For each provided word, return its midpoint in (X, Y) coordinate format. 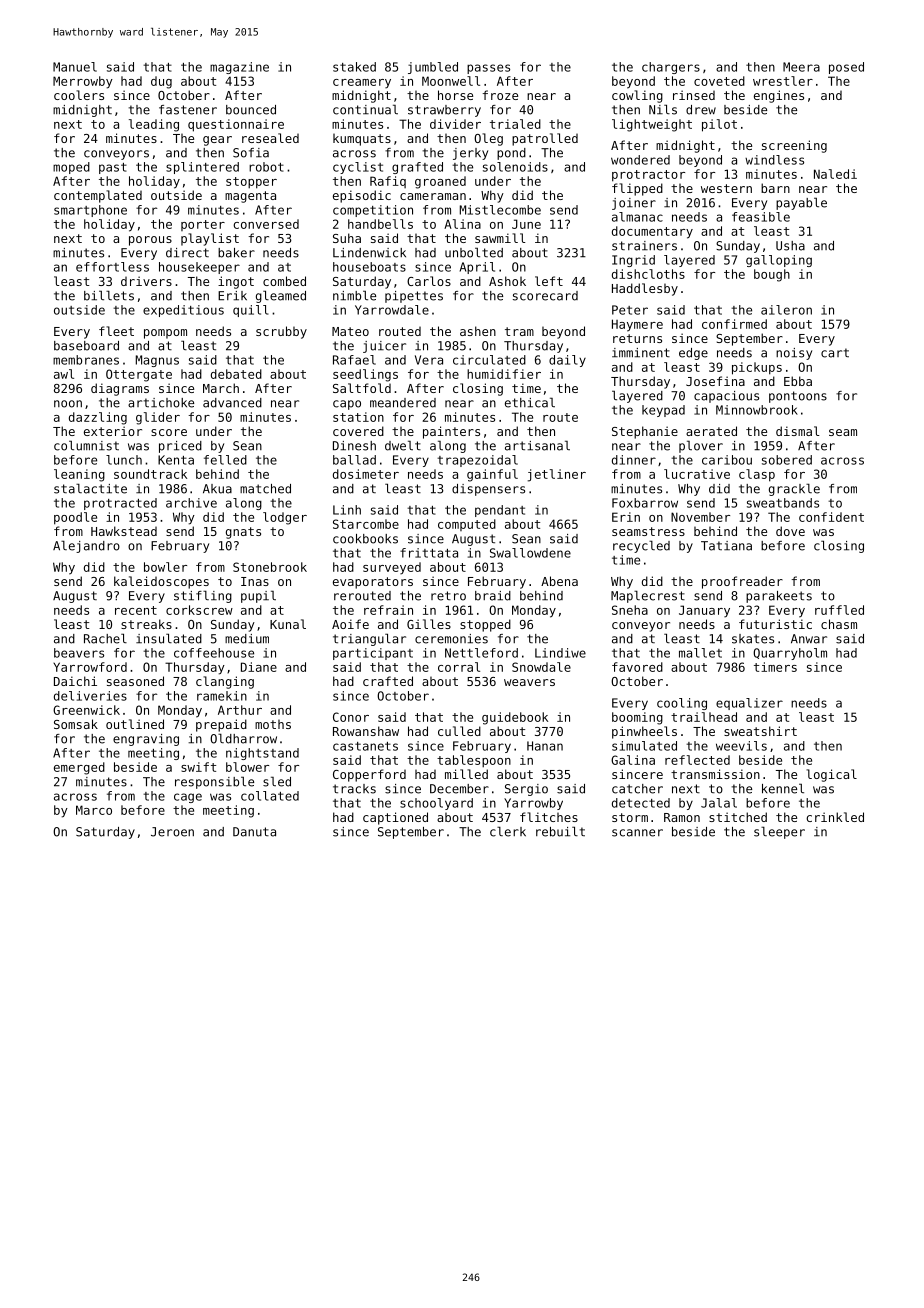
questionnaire (236, 125)
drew (701, 110)
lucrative (697, 474)
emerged (79, 768)
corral (459, 667)
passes (488, 69)
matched (265, 489)
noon (68, 404)
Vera (429, 360)
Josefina (715, 381)
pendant (500, 511)
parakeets (779, 597)
